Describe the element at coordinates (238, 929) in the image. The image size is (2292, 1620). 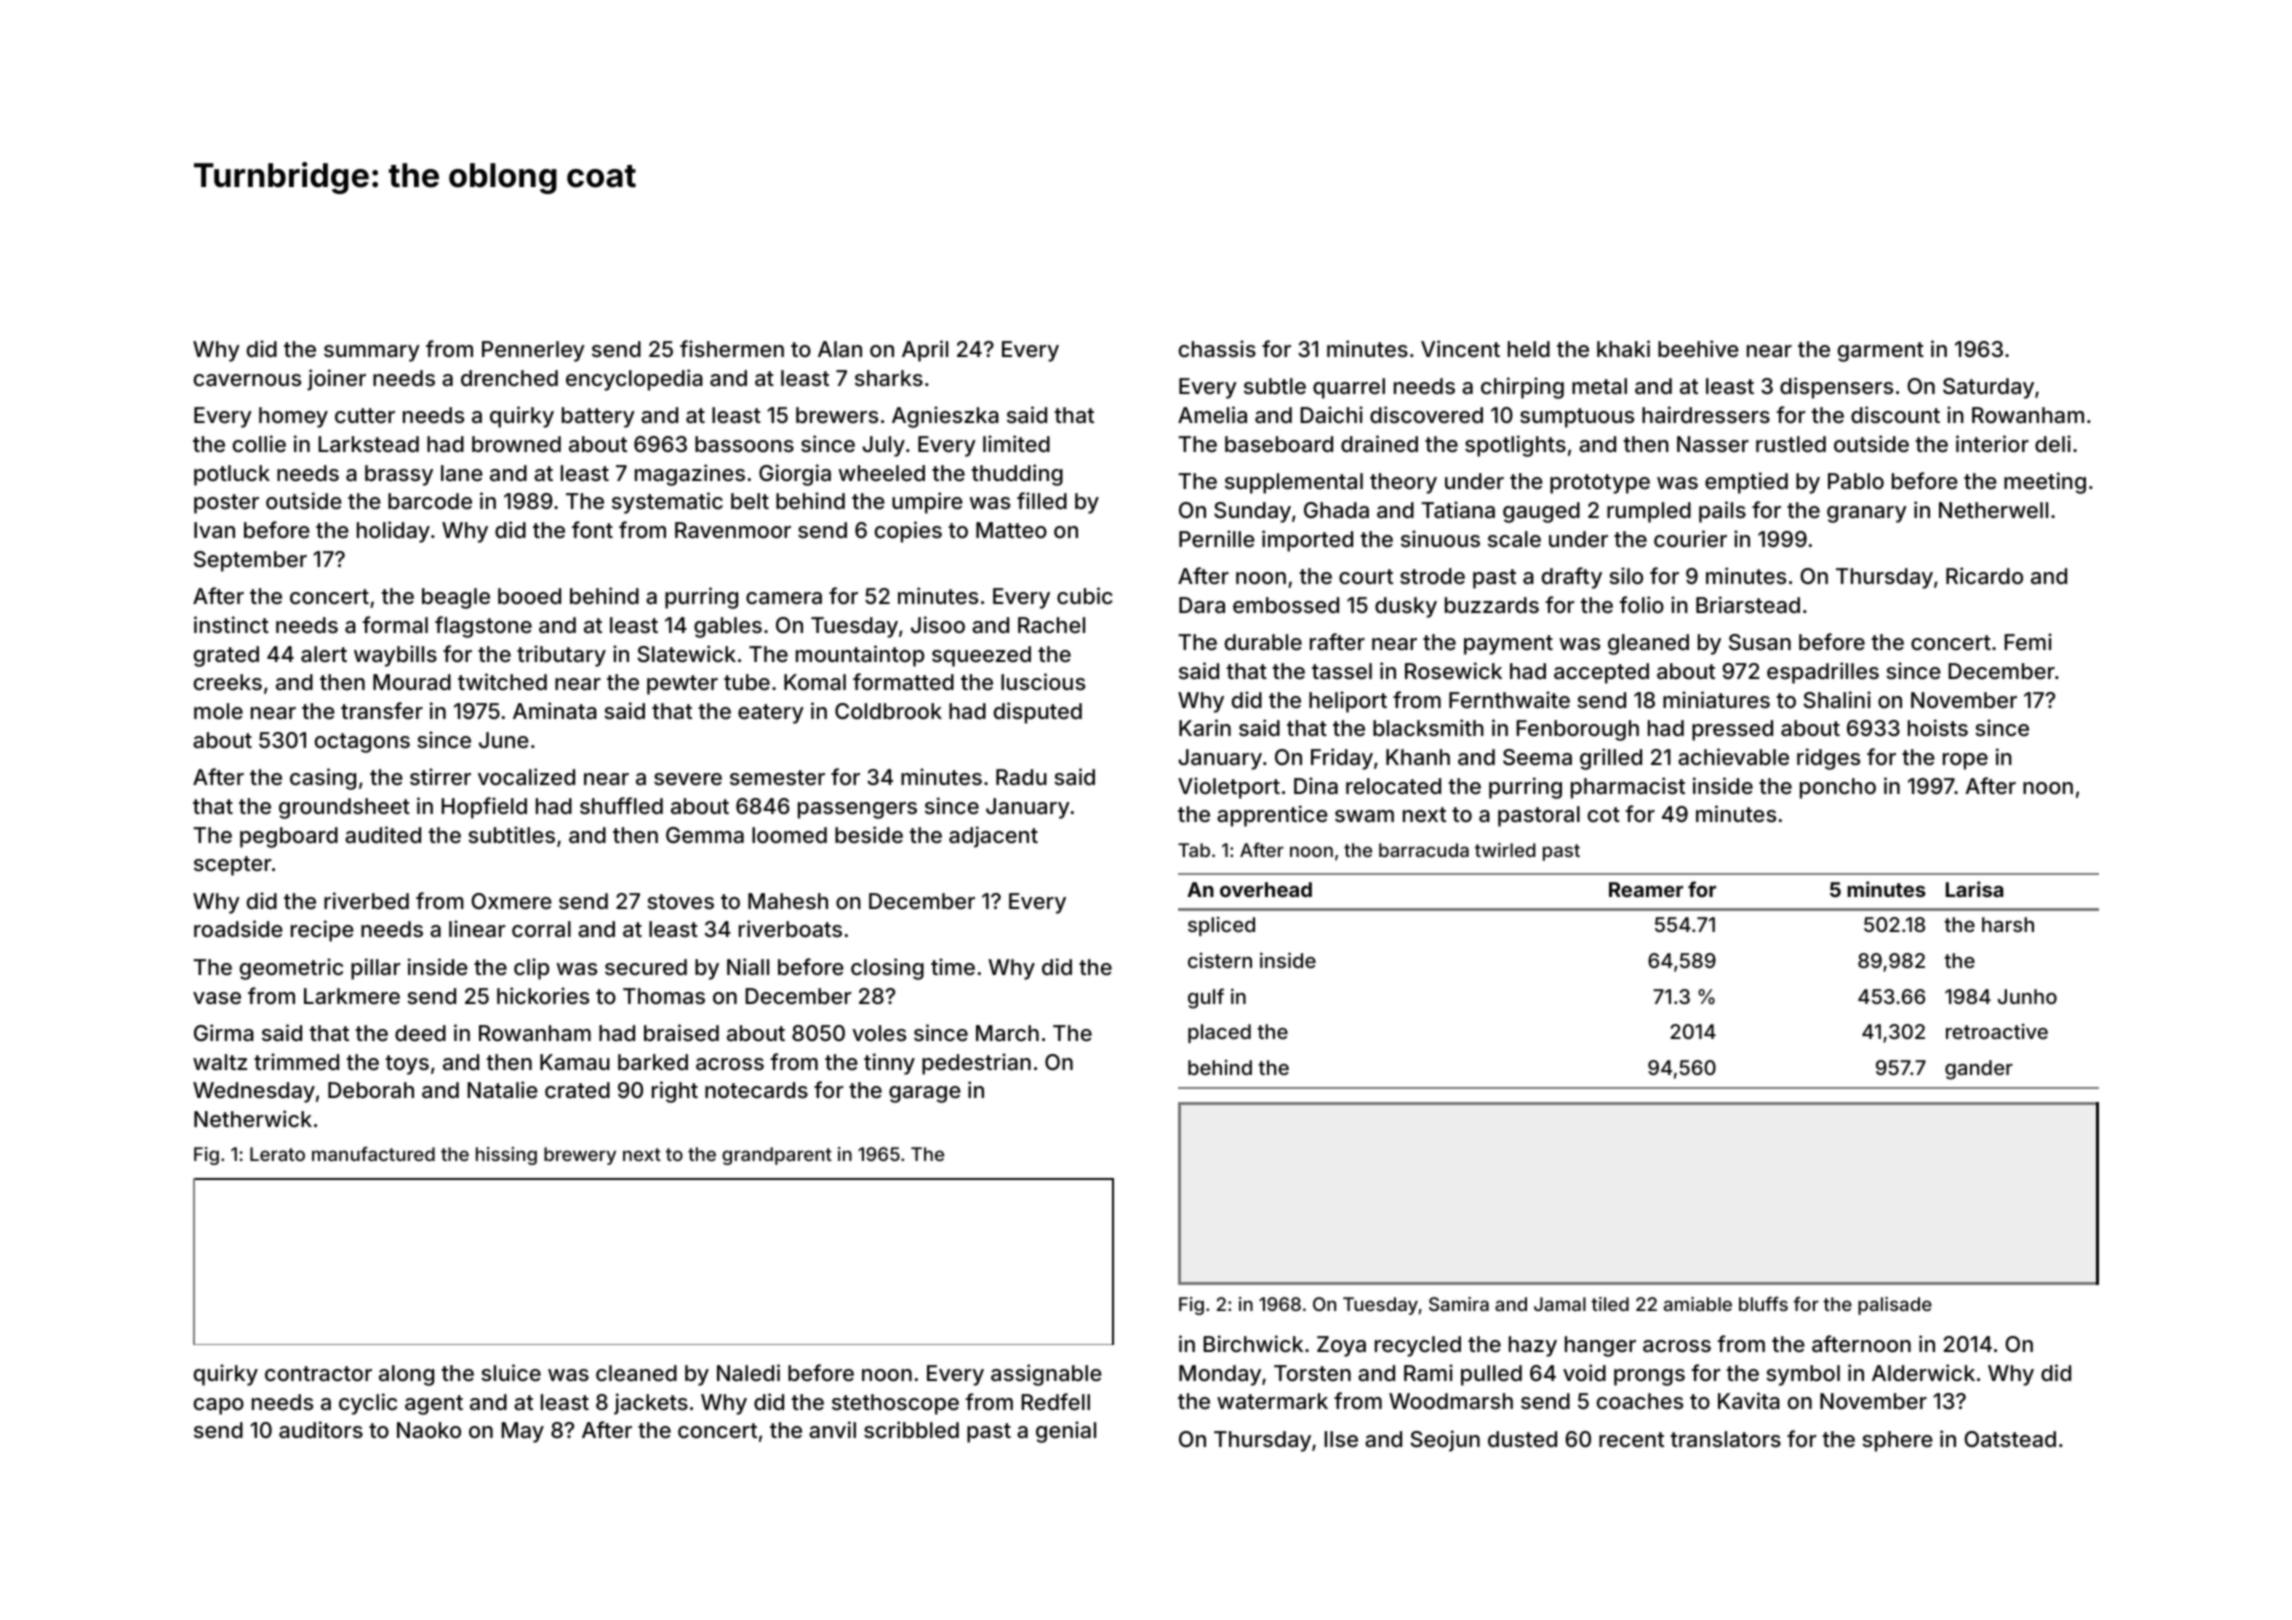
I see `roadside` at that location.
